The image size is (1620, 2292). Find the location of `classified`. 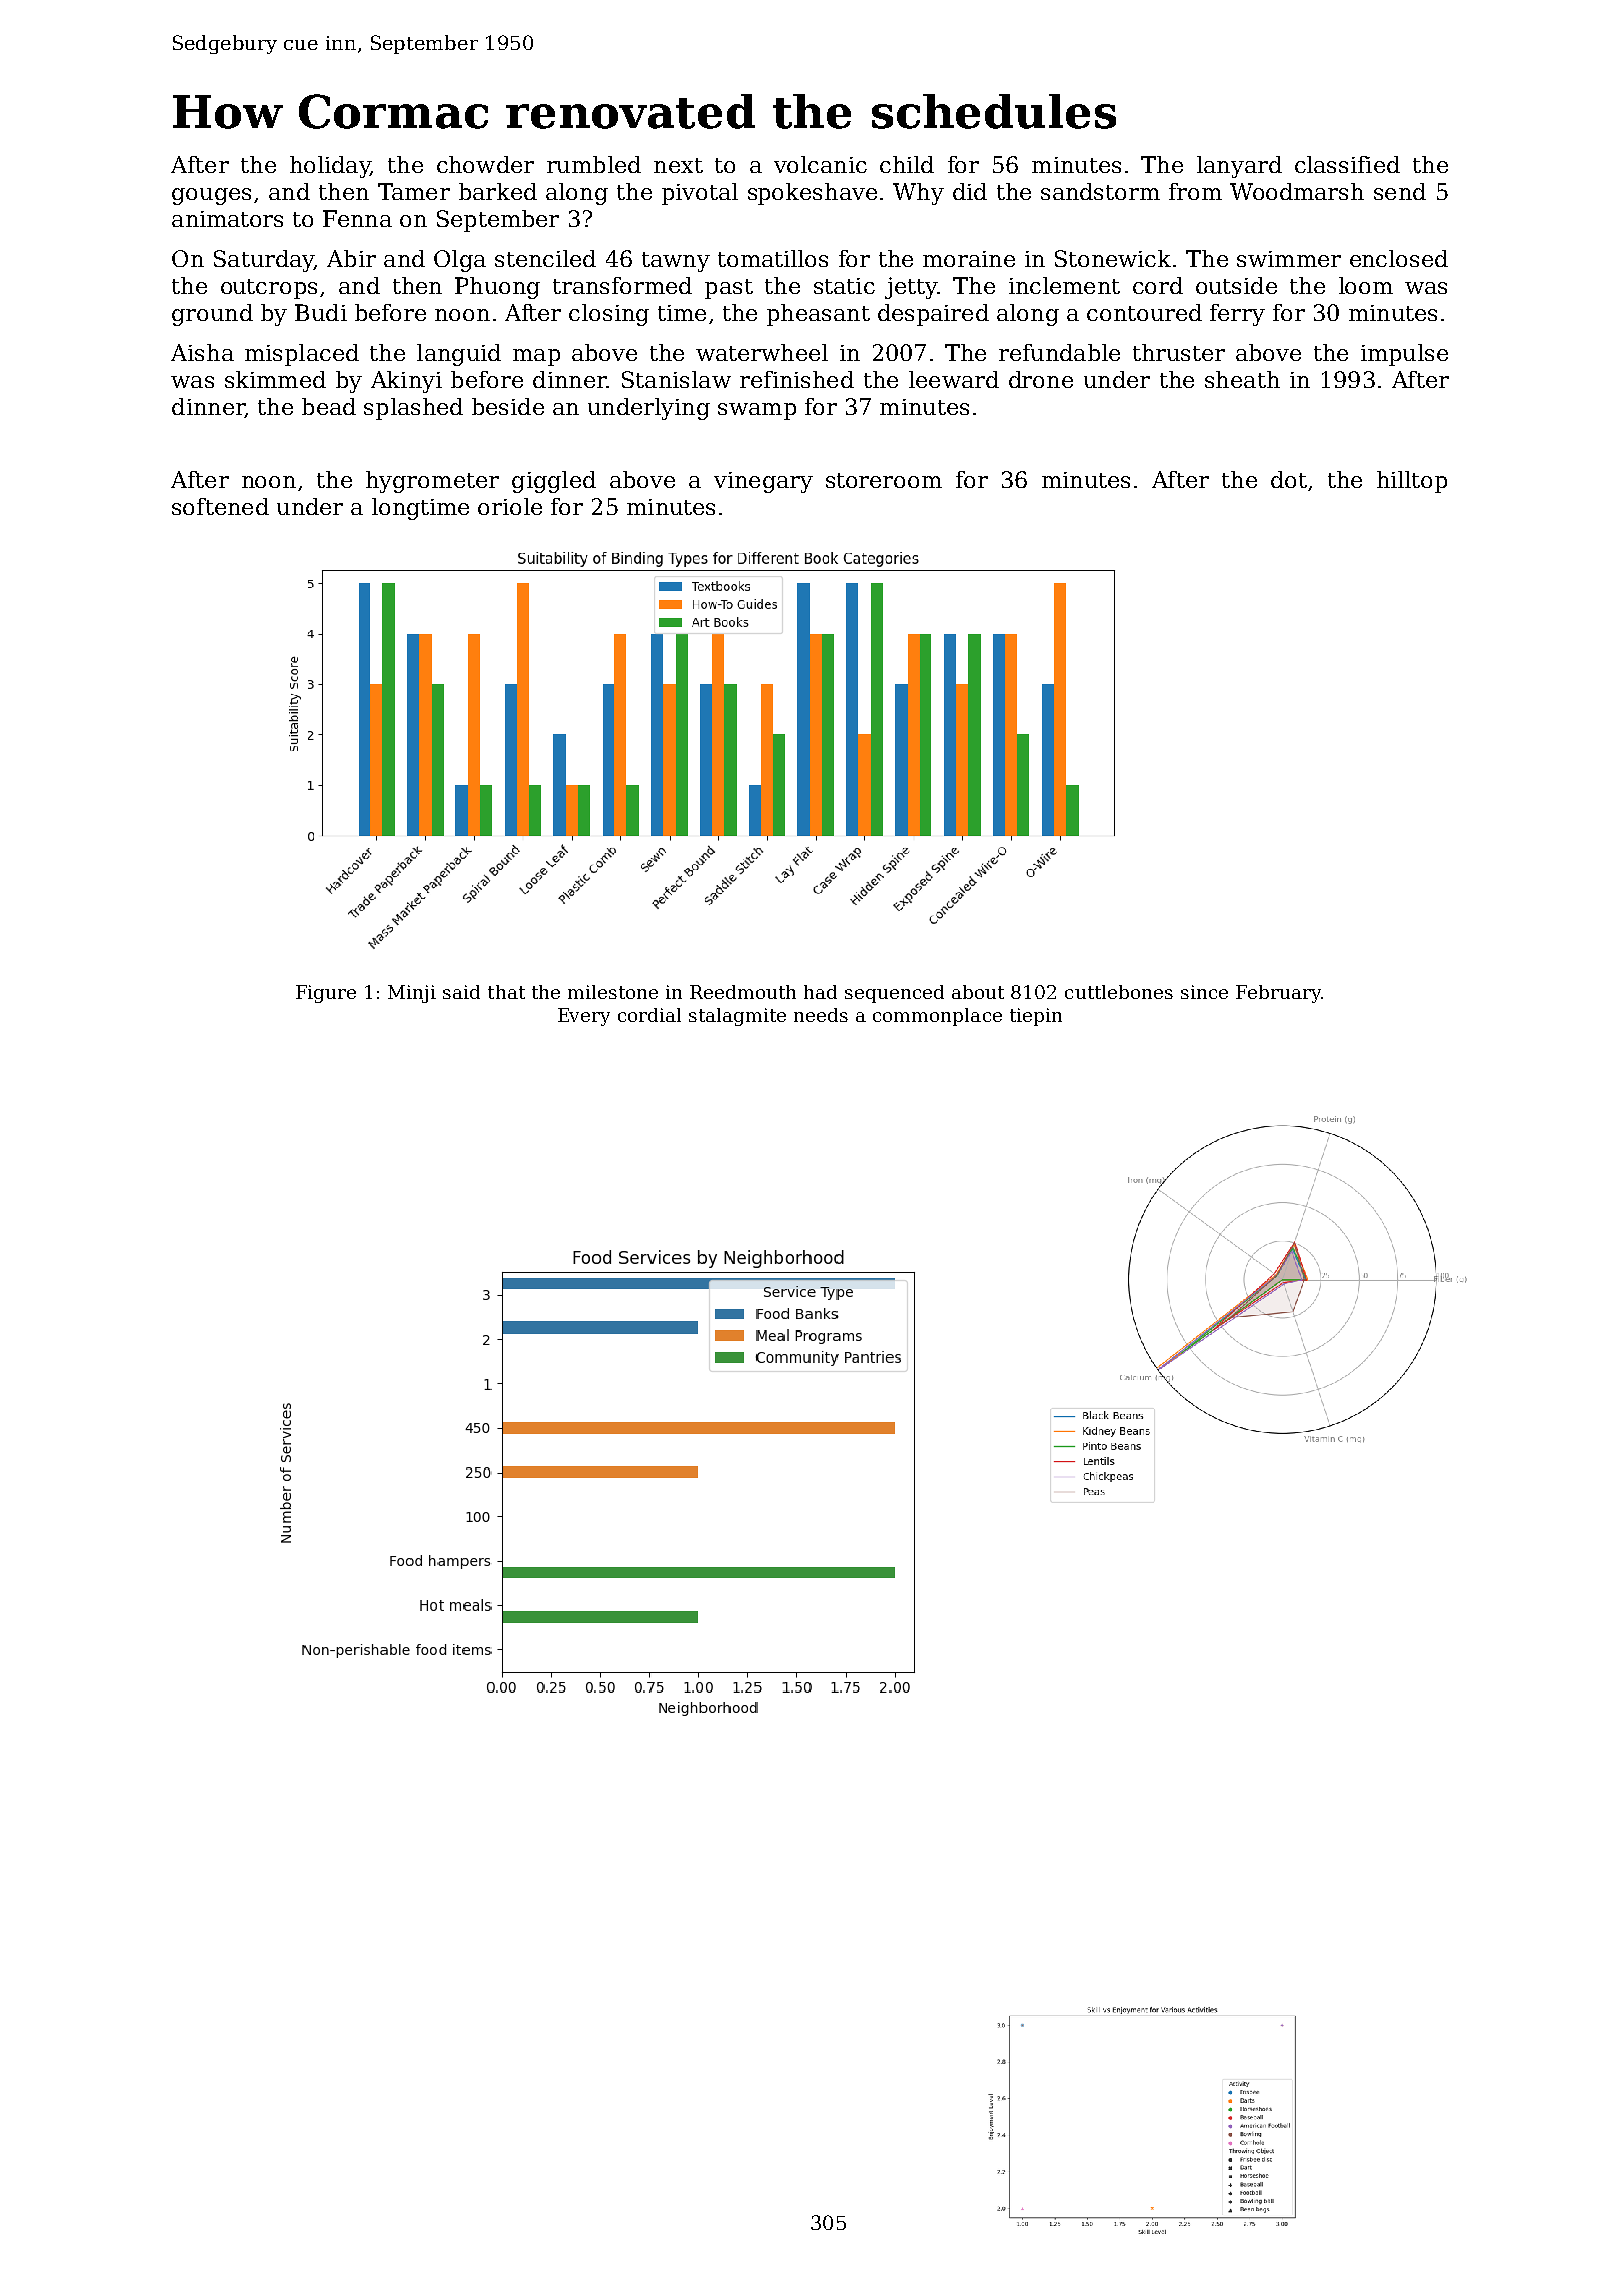

classified is located at coordinates (1347, 164).
